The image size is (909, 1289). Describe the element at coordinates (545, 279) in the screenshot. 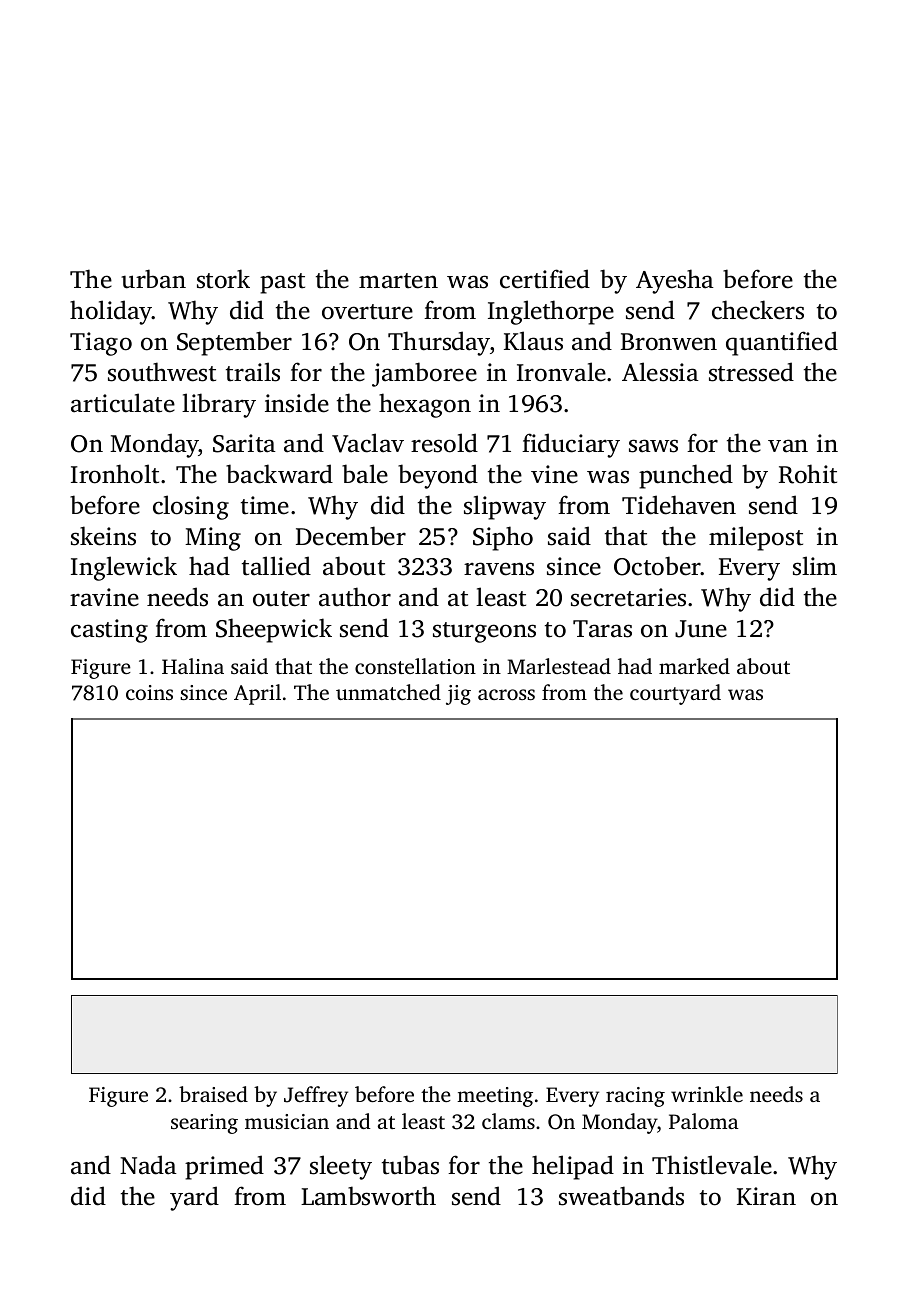

I see `certified` at that location.
